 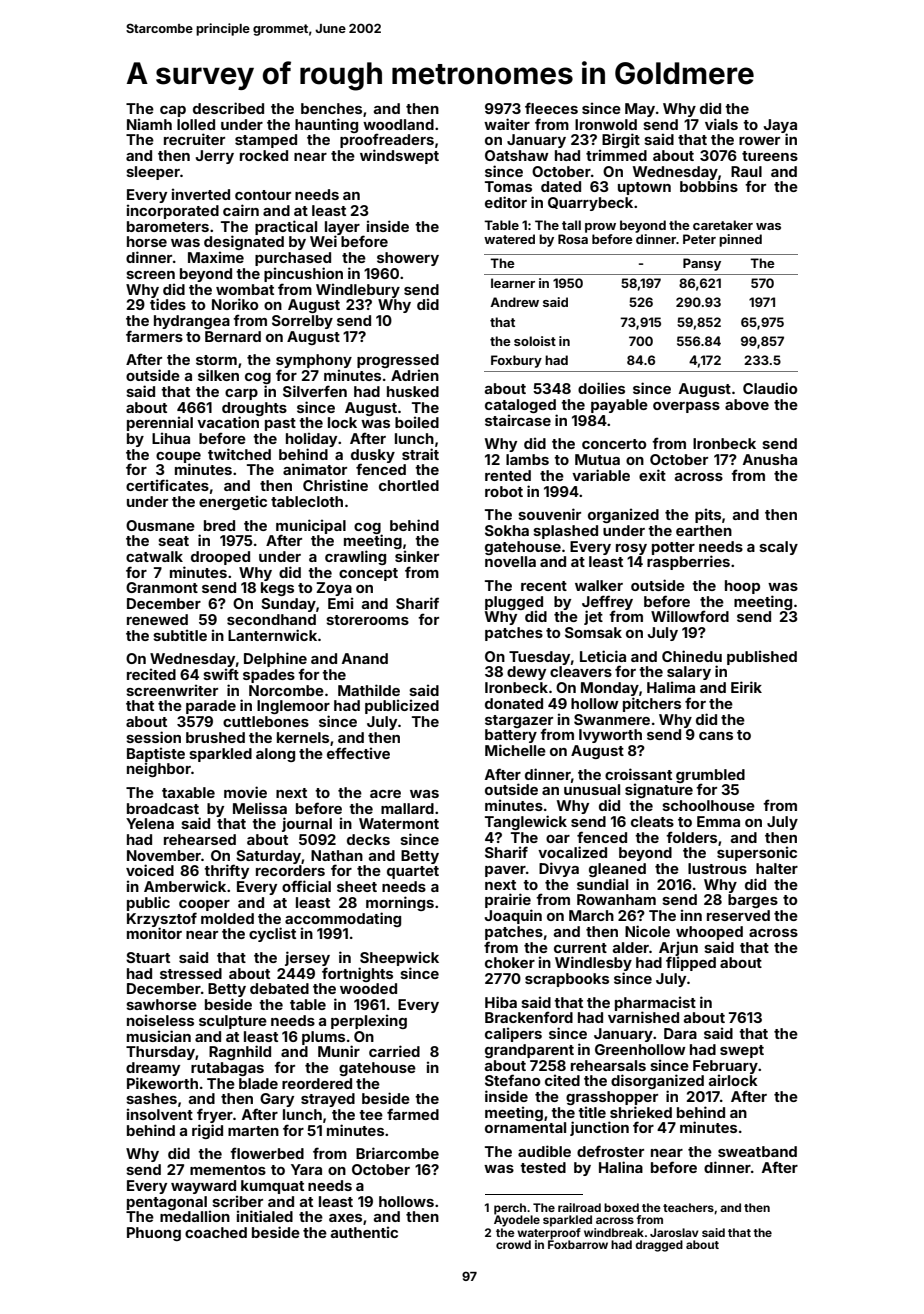 I want to click on Peter, so click(x=699, y=239).
